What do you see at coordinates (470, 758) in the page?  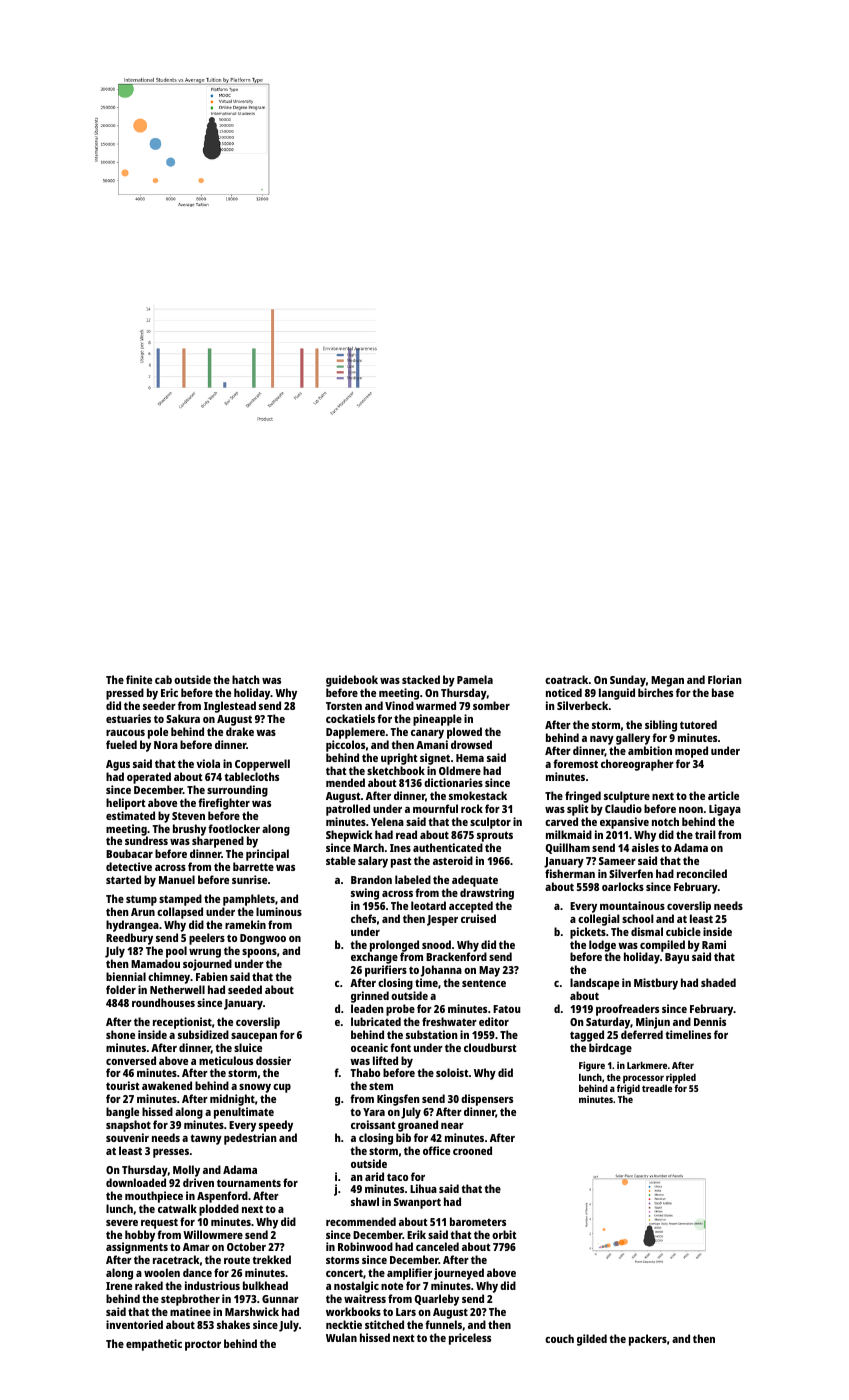 I see `Hema` at bounding box center [470, 758].
